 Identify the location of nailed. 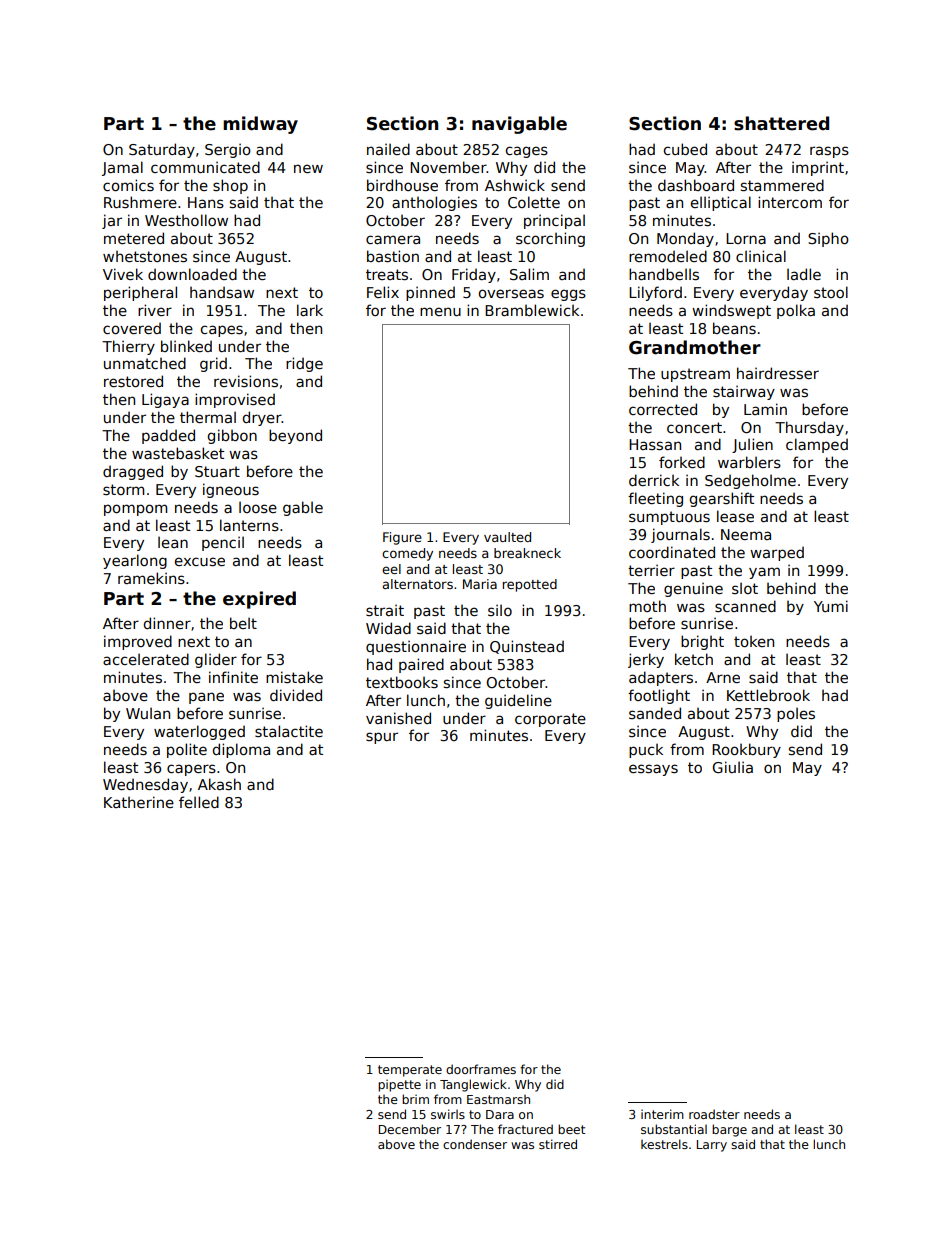
(388, 149).
